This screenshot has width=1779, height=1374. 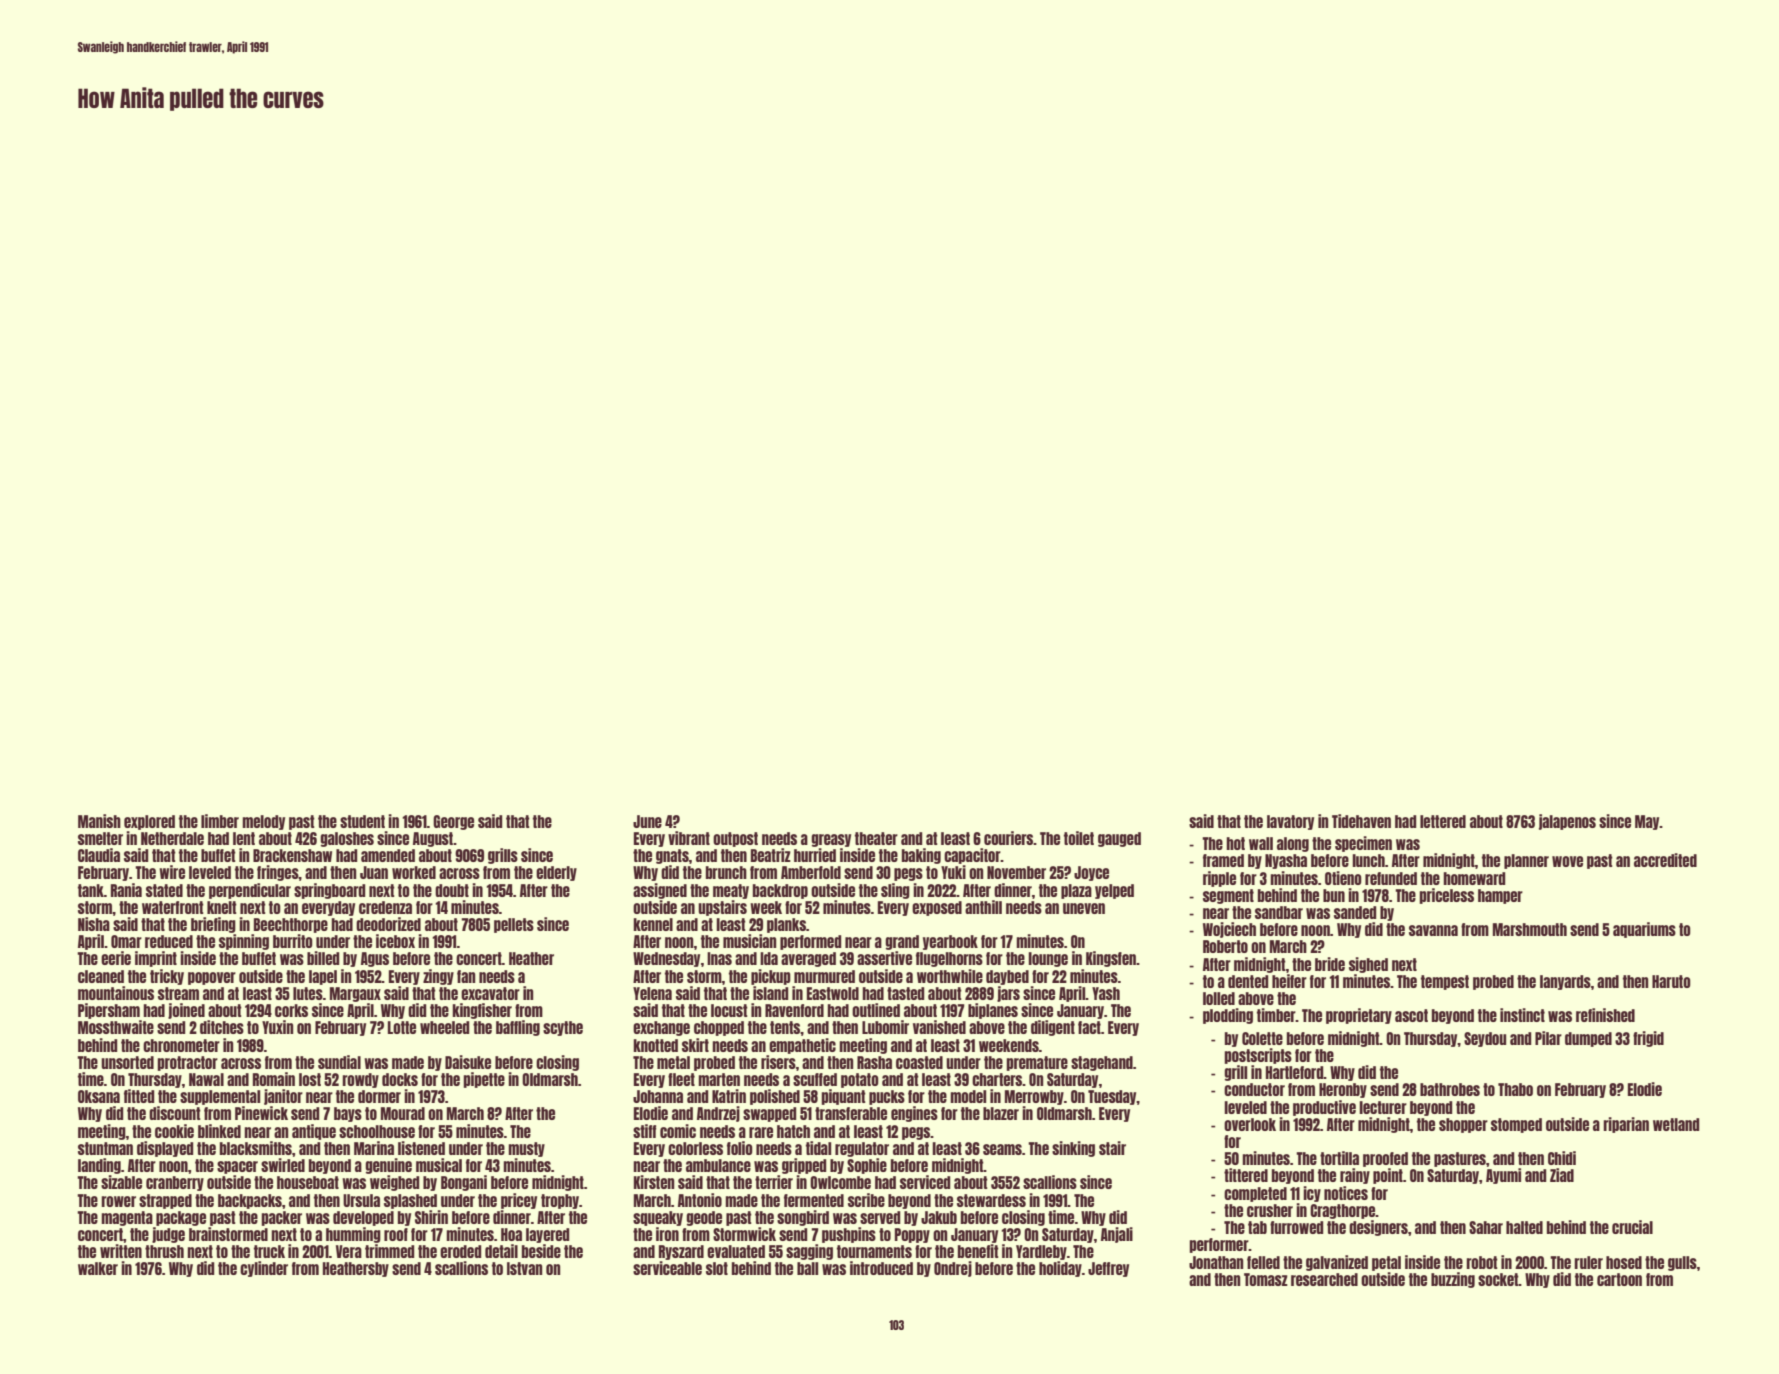 I want to click on cylinder, so click(x=264, y=1269).
